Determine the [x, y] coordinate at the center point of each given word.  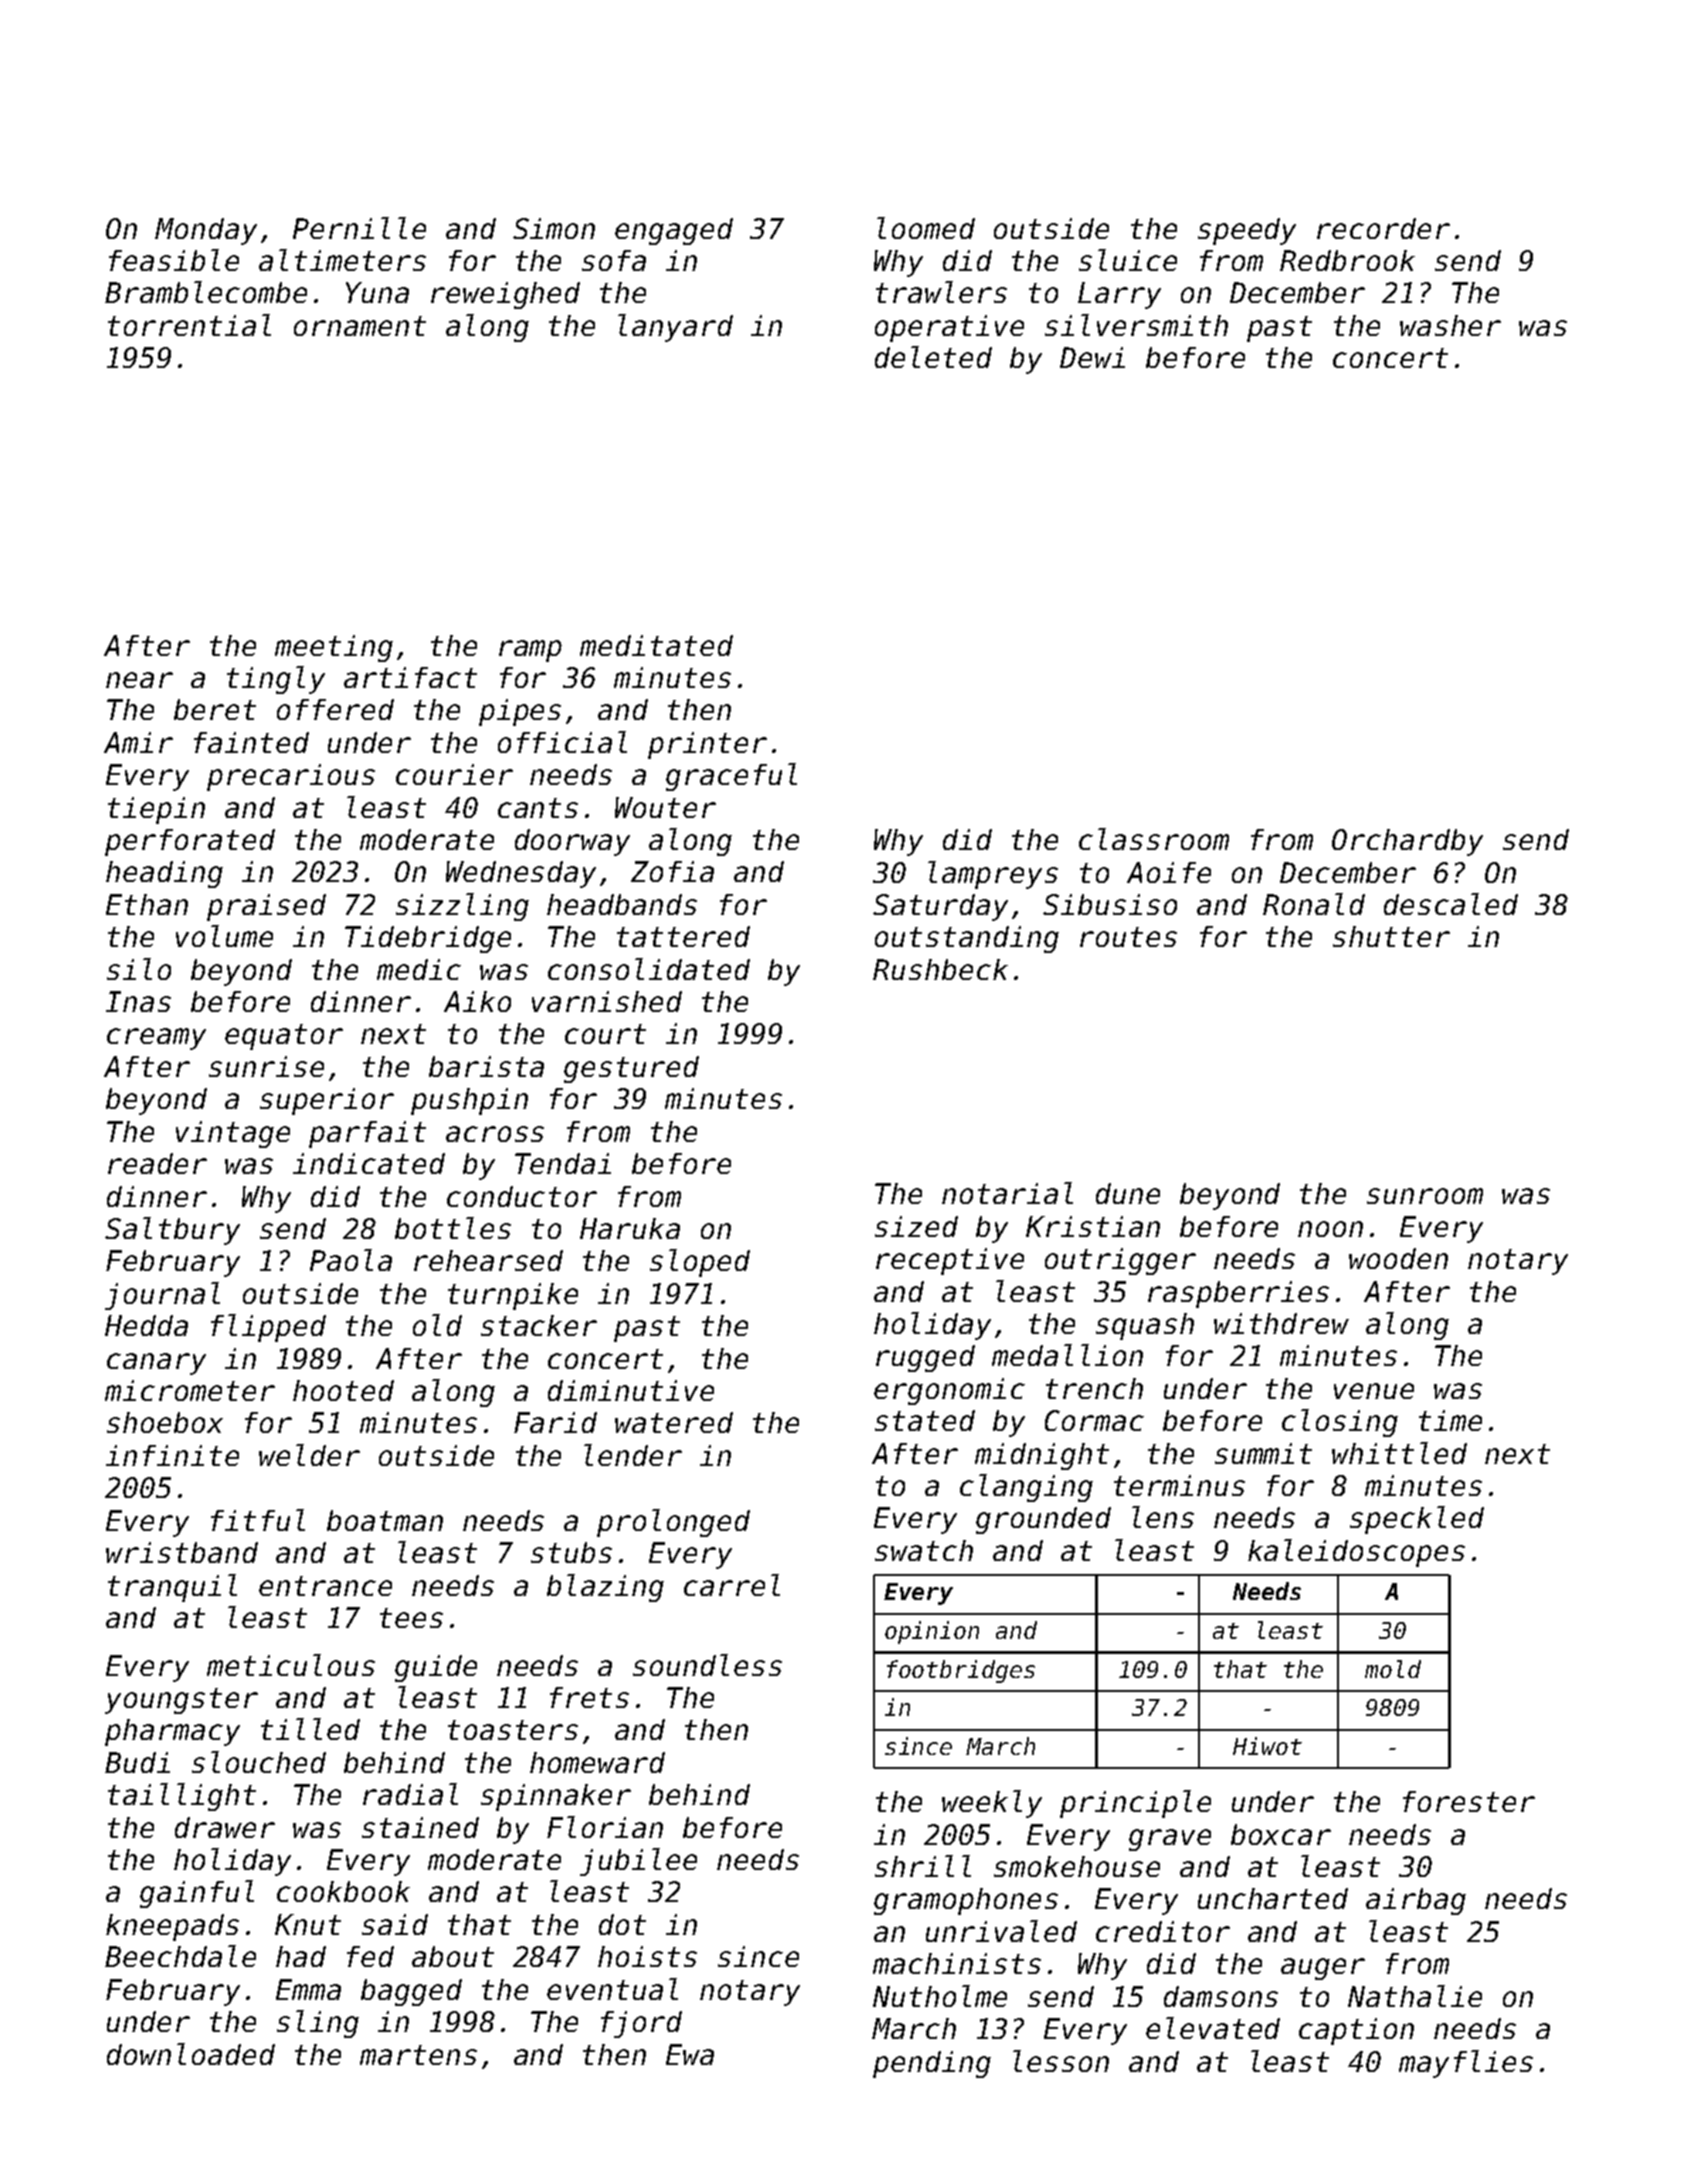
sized [916, 1226]
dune [1128, 1193]
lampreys [993, 875]
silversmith [1136, 325]
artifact [410, 677]
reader [157, 1163]
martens [418, 2055]
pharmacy [172, 1732]
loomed [926, 228]
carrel [732, 1585]
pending [932, 2064]
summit [1263, 1453]
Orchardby [1407, 842]
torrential [189, 325]
